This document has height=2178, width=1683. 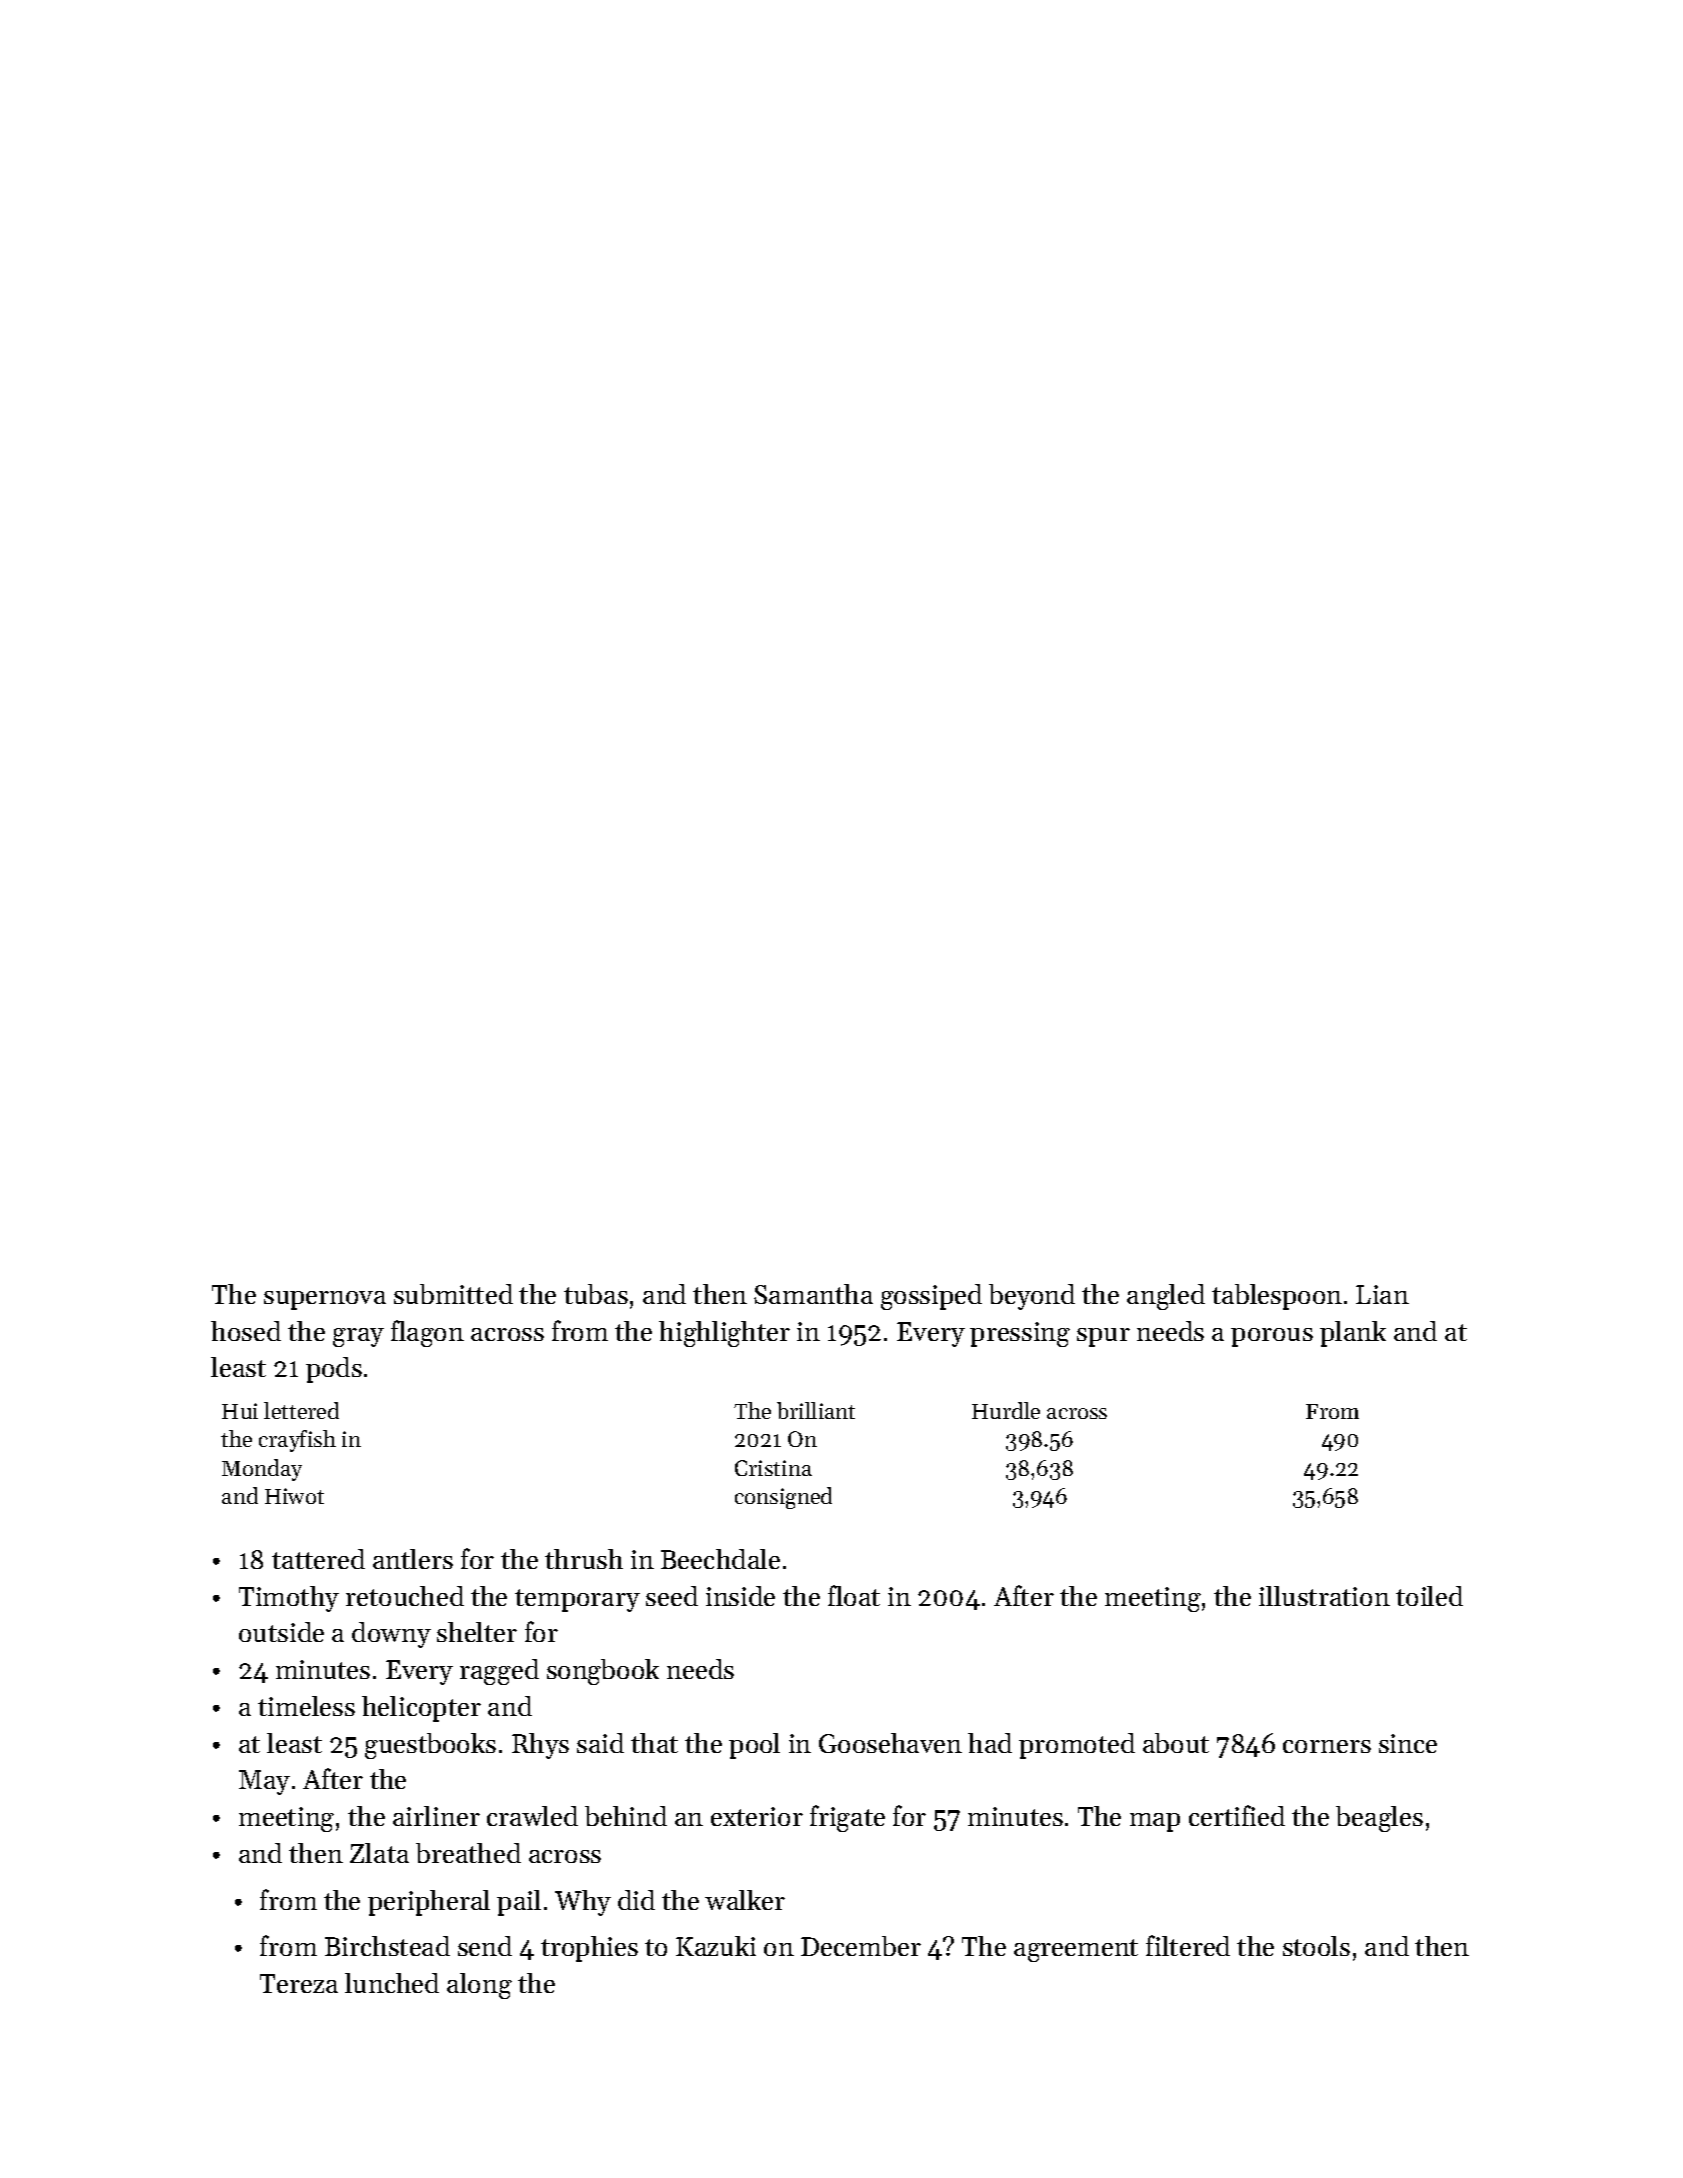 I want to click on along, so click(x=479, y=1986).
